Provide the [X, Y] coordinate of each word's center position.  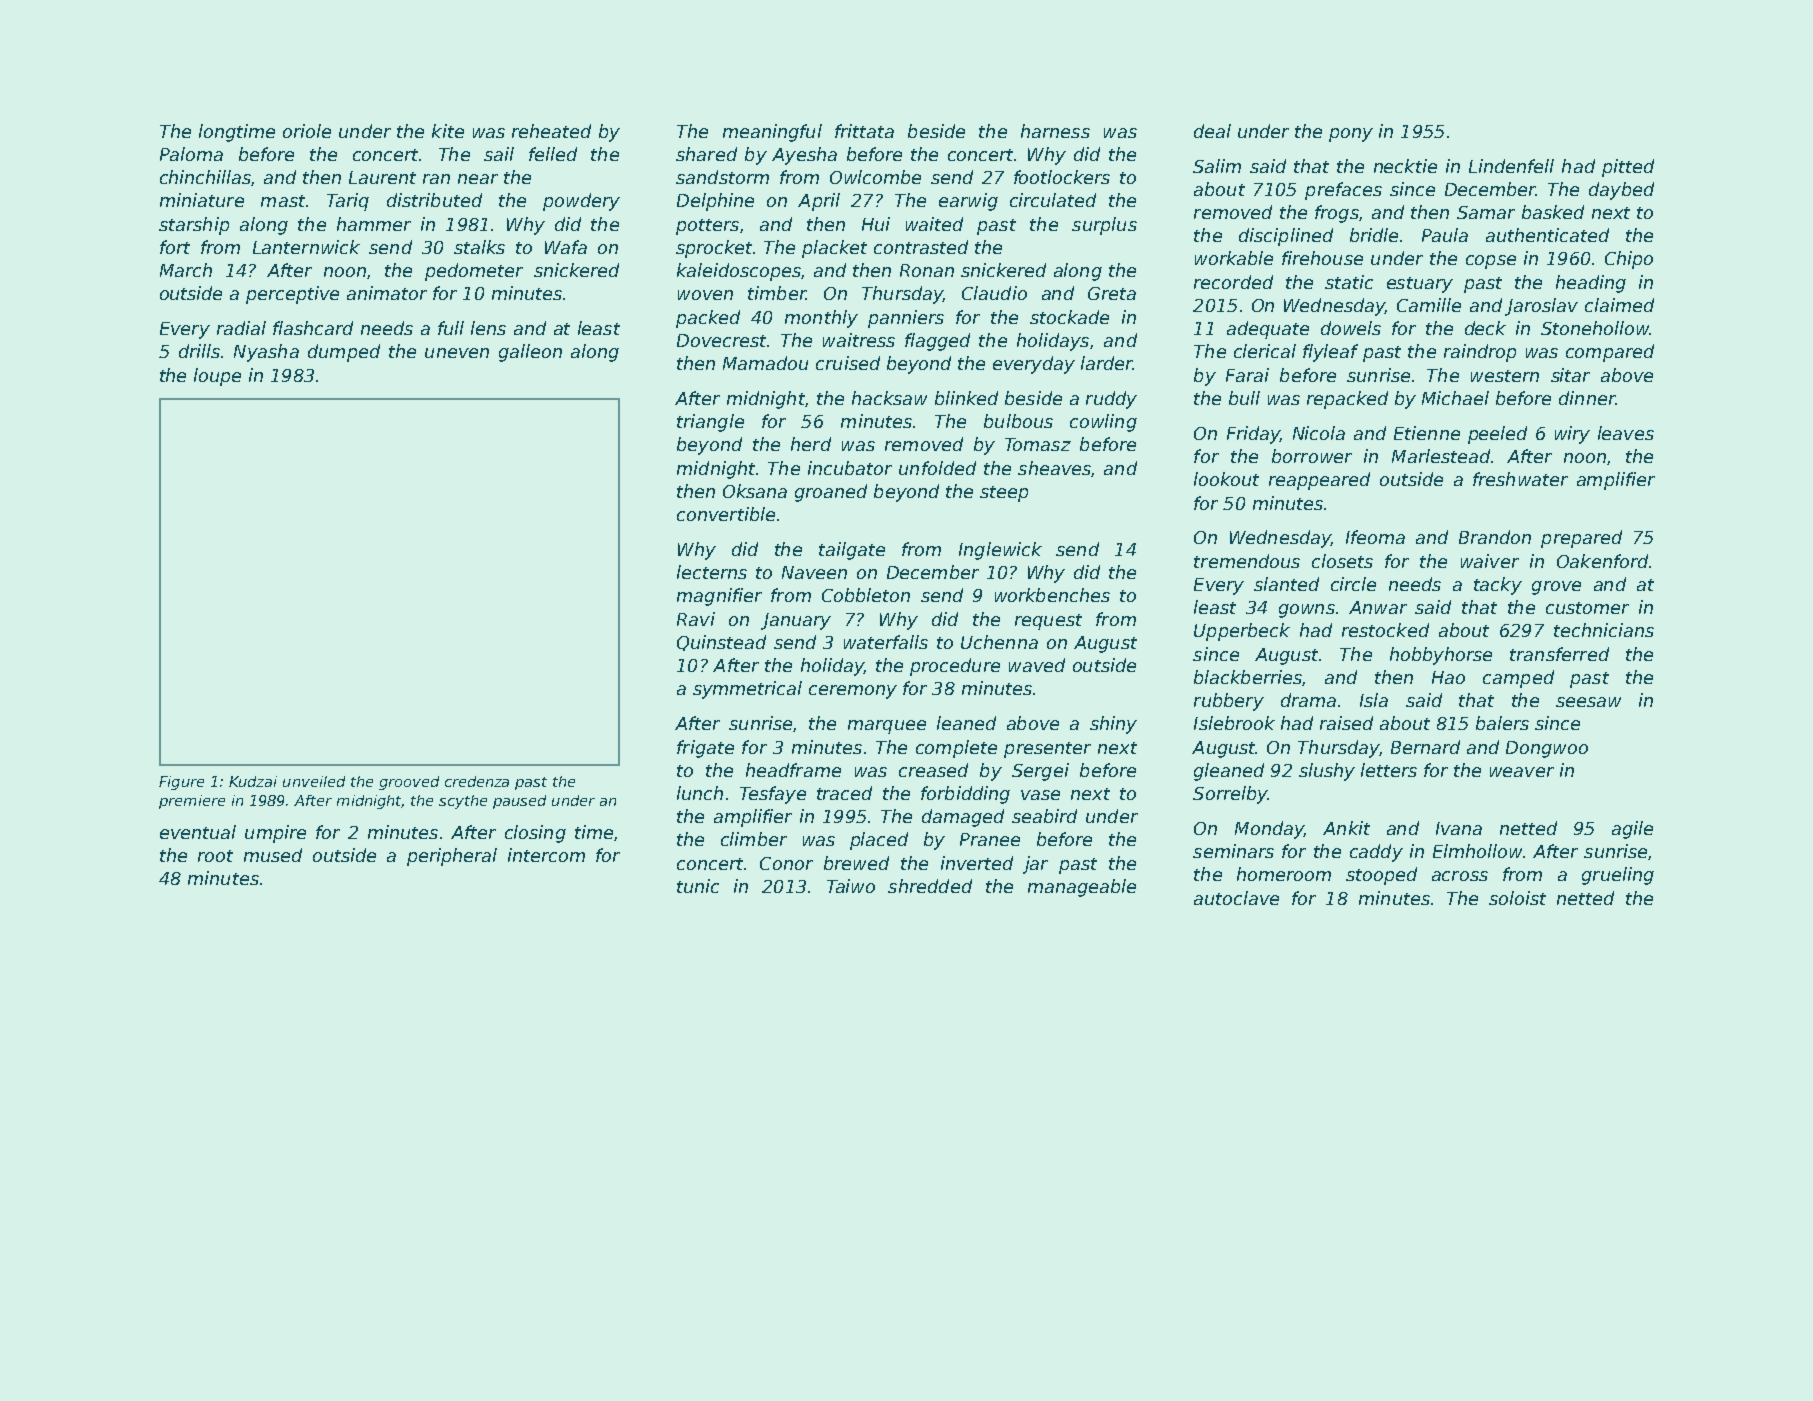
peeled [1497, 435]
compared [1610, 353]
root [215, 856]
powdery [581, 202]
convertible [726, 514]
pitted [1628, 168]
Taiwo [851, 886]
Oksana [755, 491]
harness [1055, 131]
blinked [966, 398]
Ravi [696, 619]
